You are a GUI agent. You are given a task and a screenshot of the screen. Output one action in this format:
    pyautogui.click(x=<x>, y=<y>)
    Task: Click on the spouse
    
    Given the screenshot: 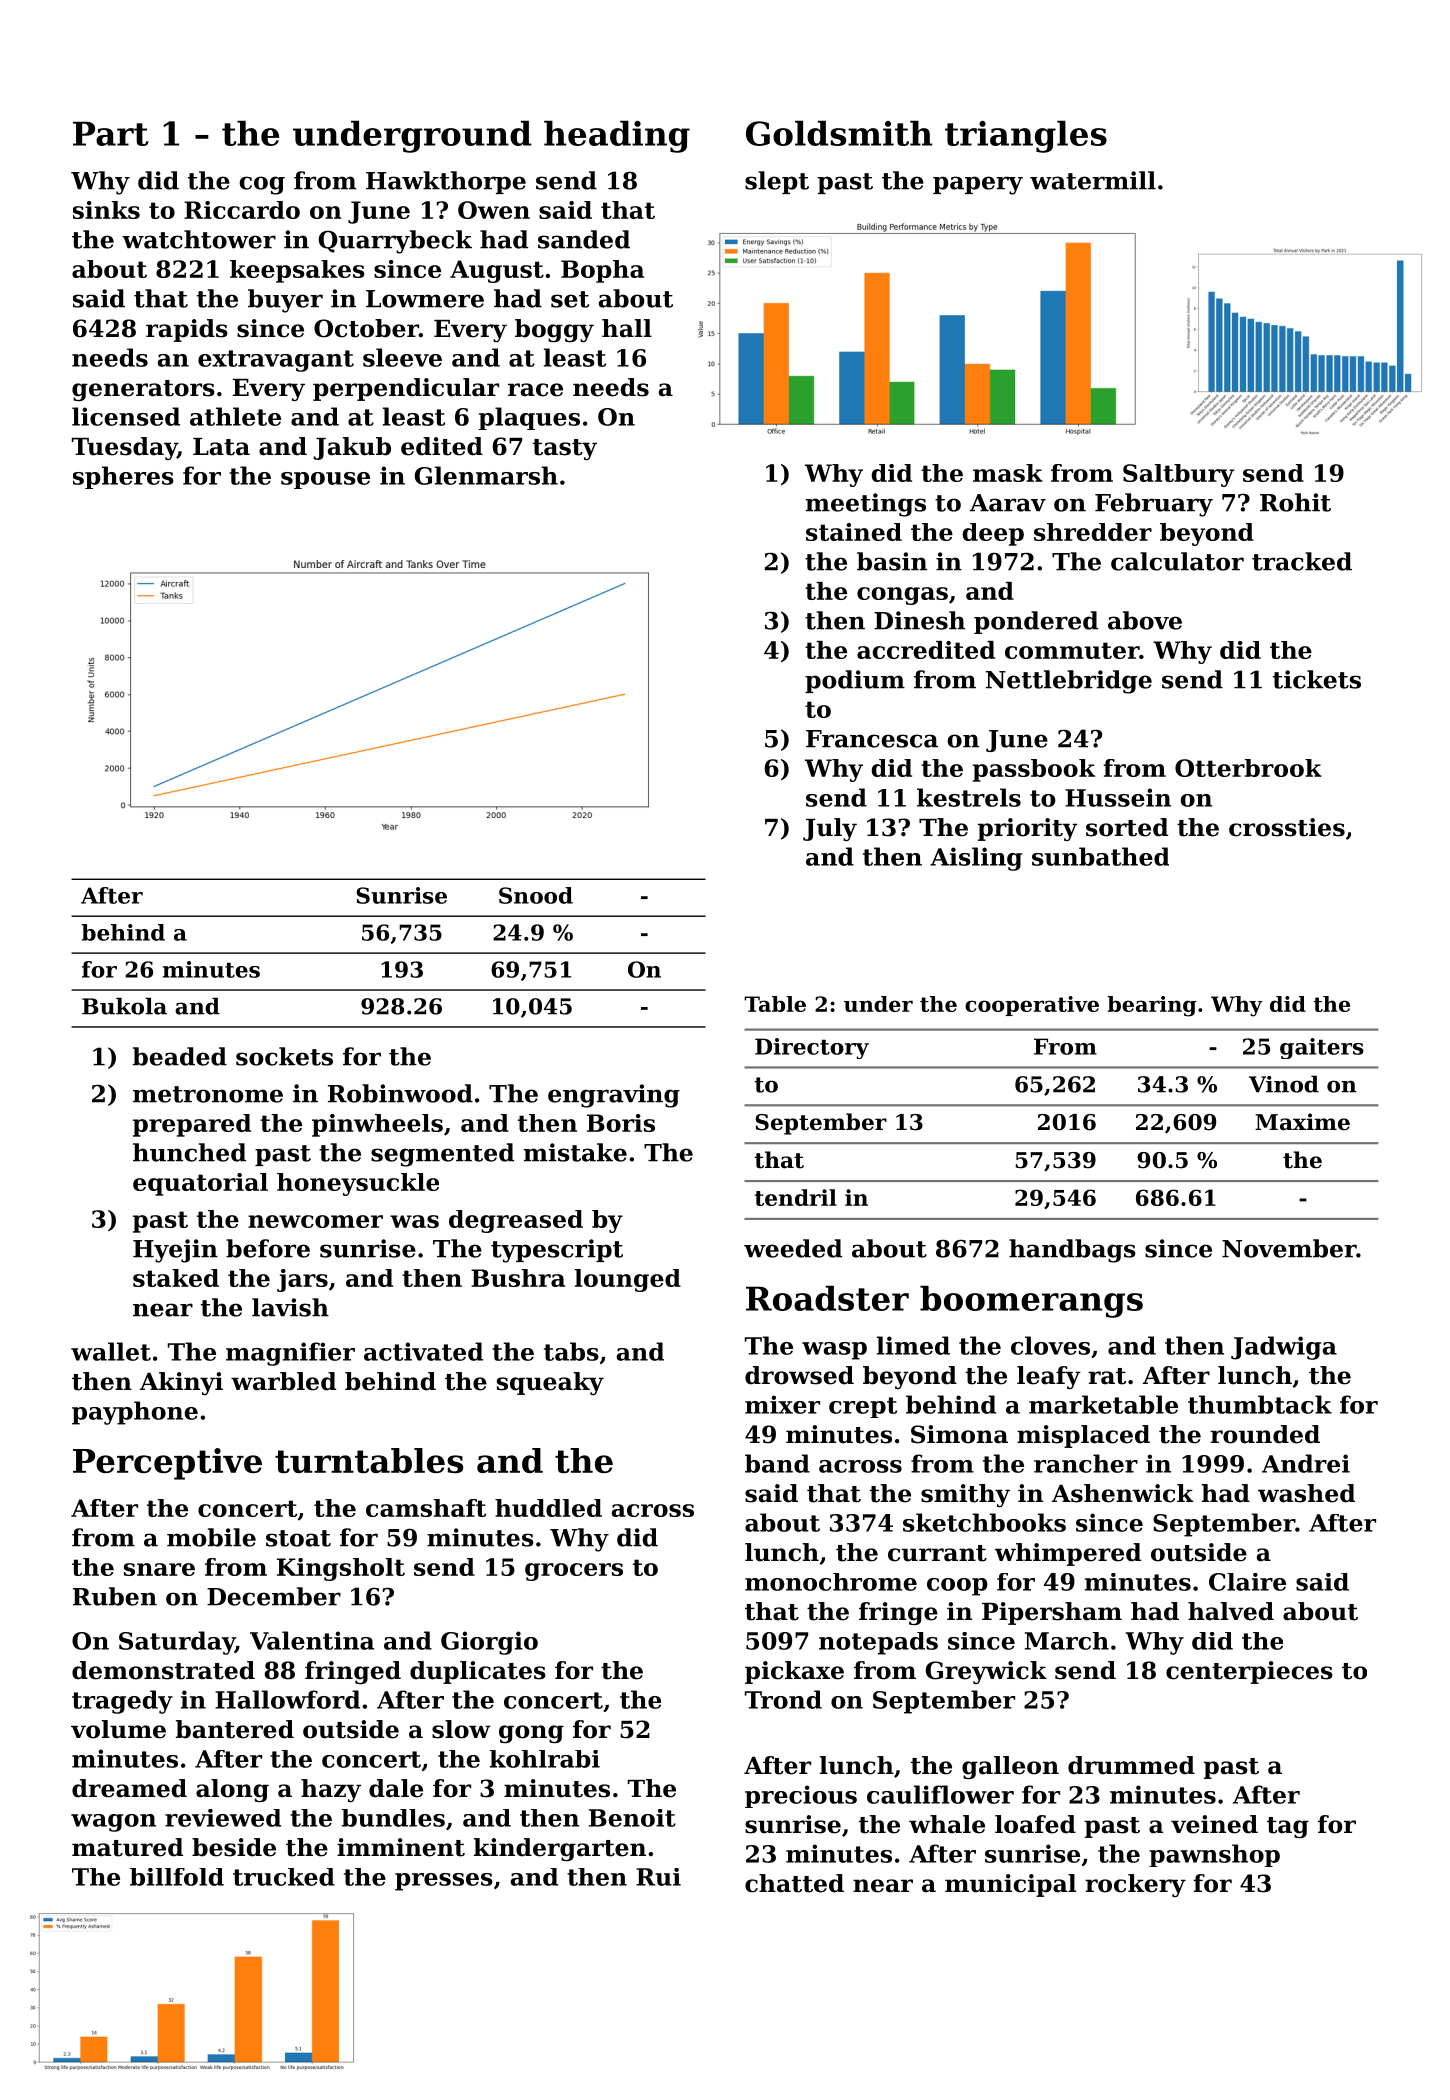 What is the action you would take?
    pyautogui.click(x=325, y=480)
